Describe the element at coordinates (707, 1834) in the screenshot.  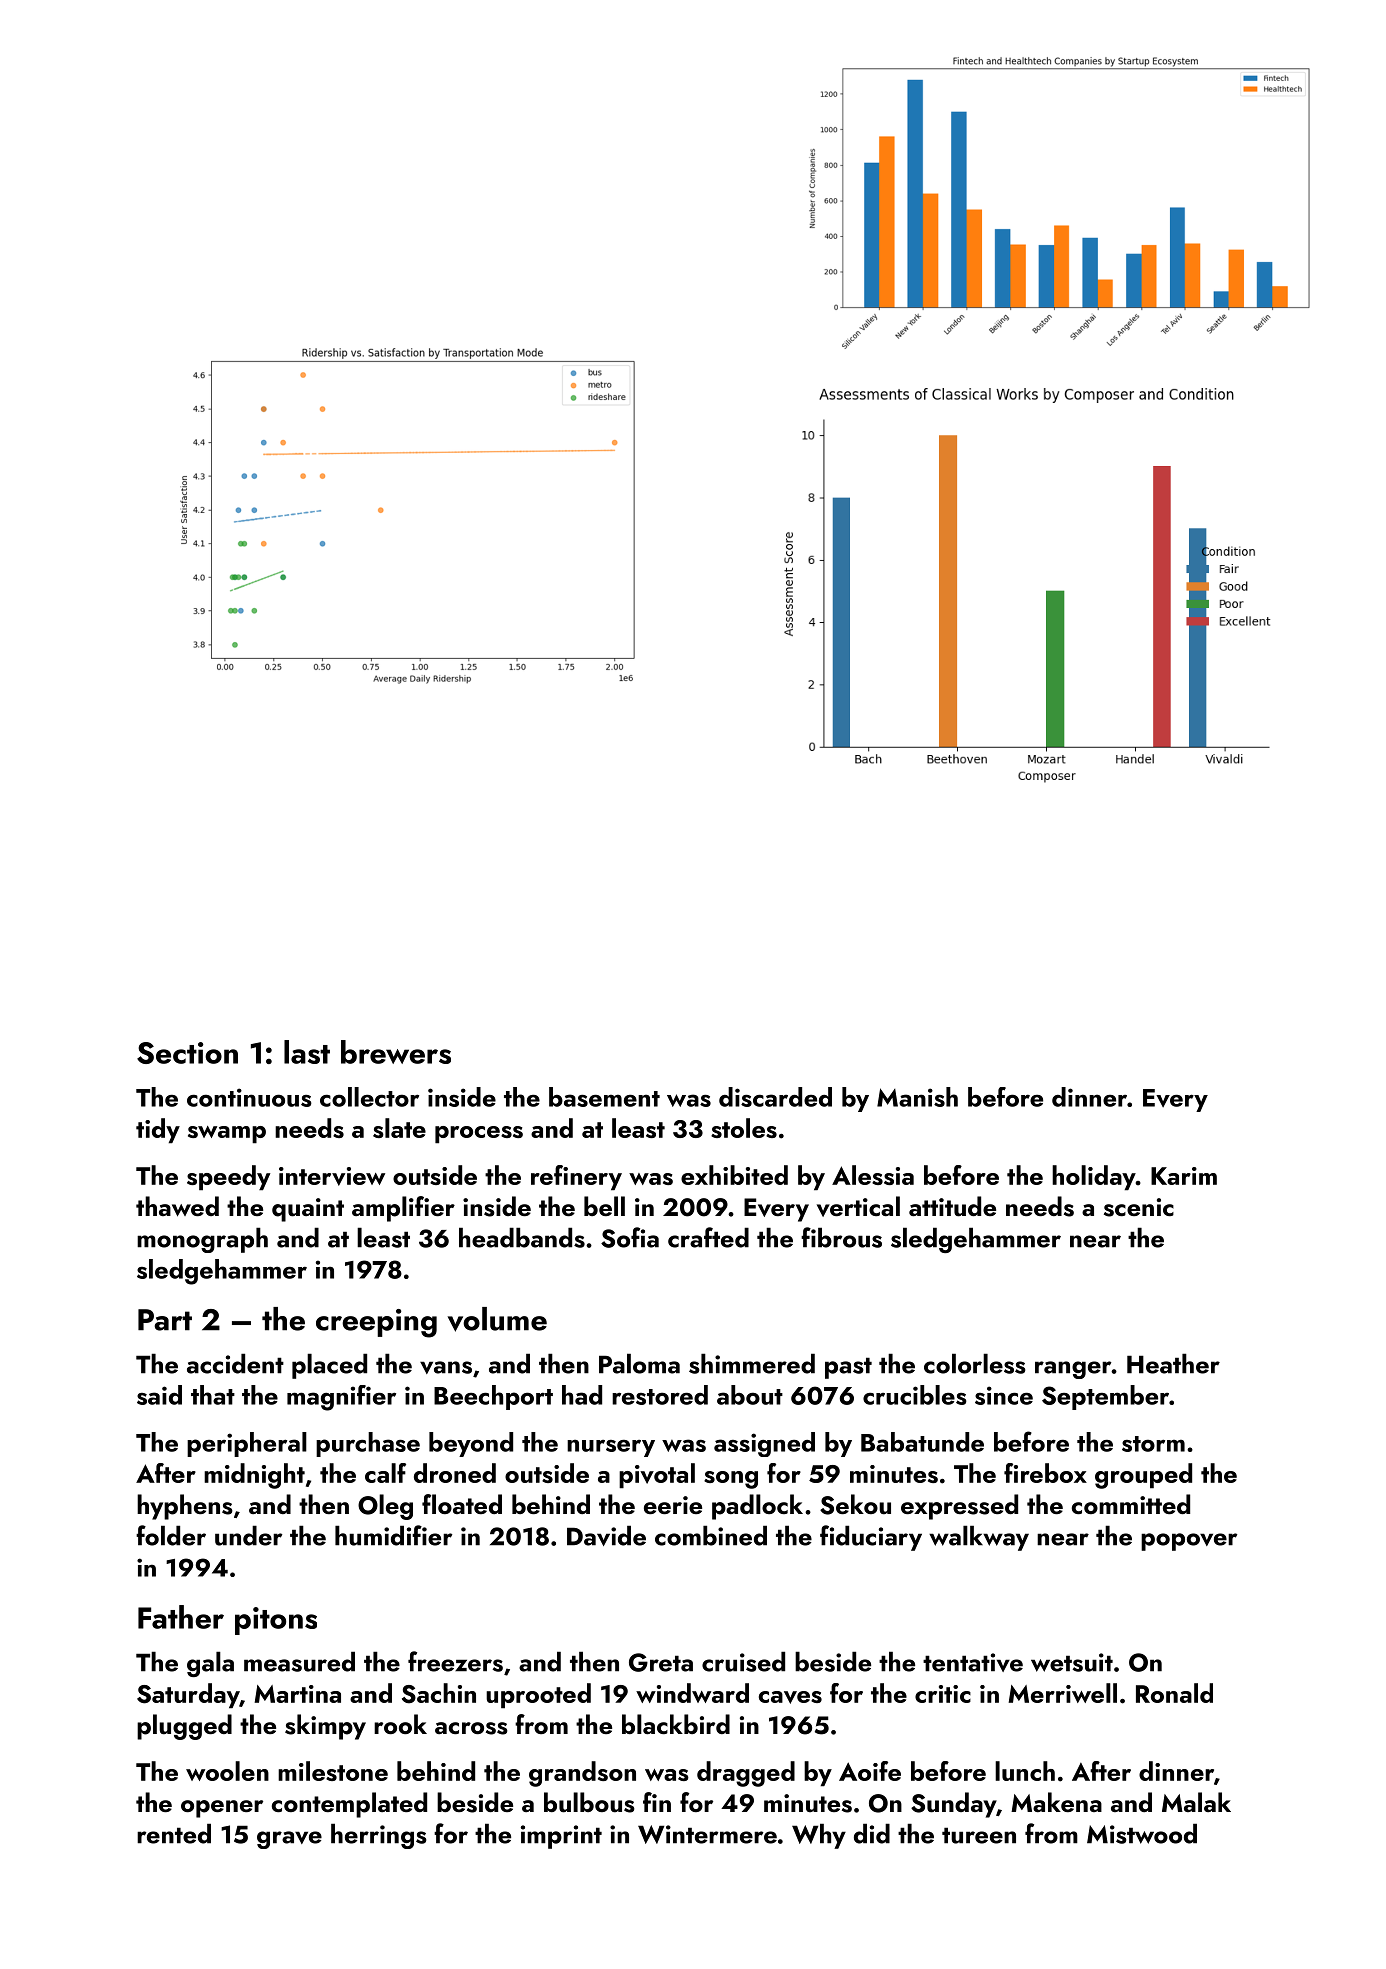
I see `Wintermere` at that location.
